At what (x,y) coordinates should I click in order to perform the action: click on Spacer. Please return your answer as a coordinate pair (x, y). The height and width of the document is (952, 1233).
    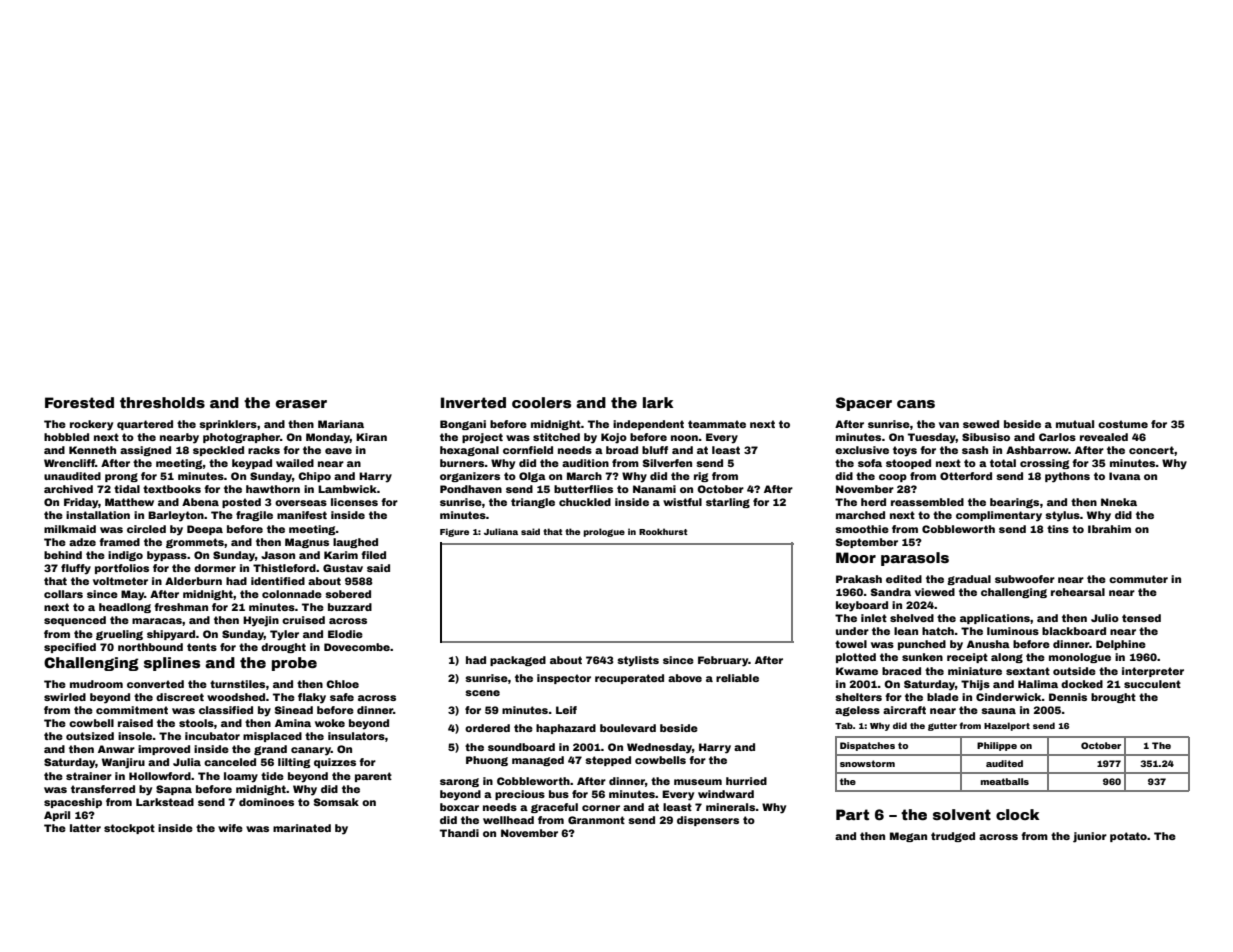
    Looking at the image, I should click on (864, 404).
